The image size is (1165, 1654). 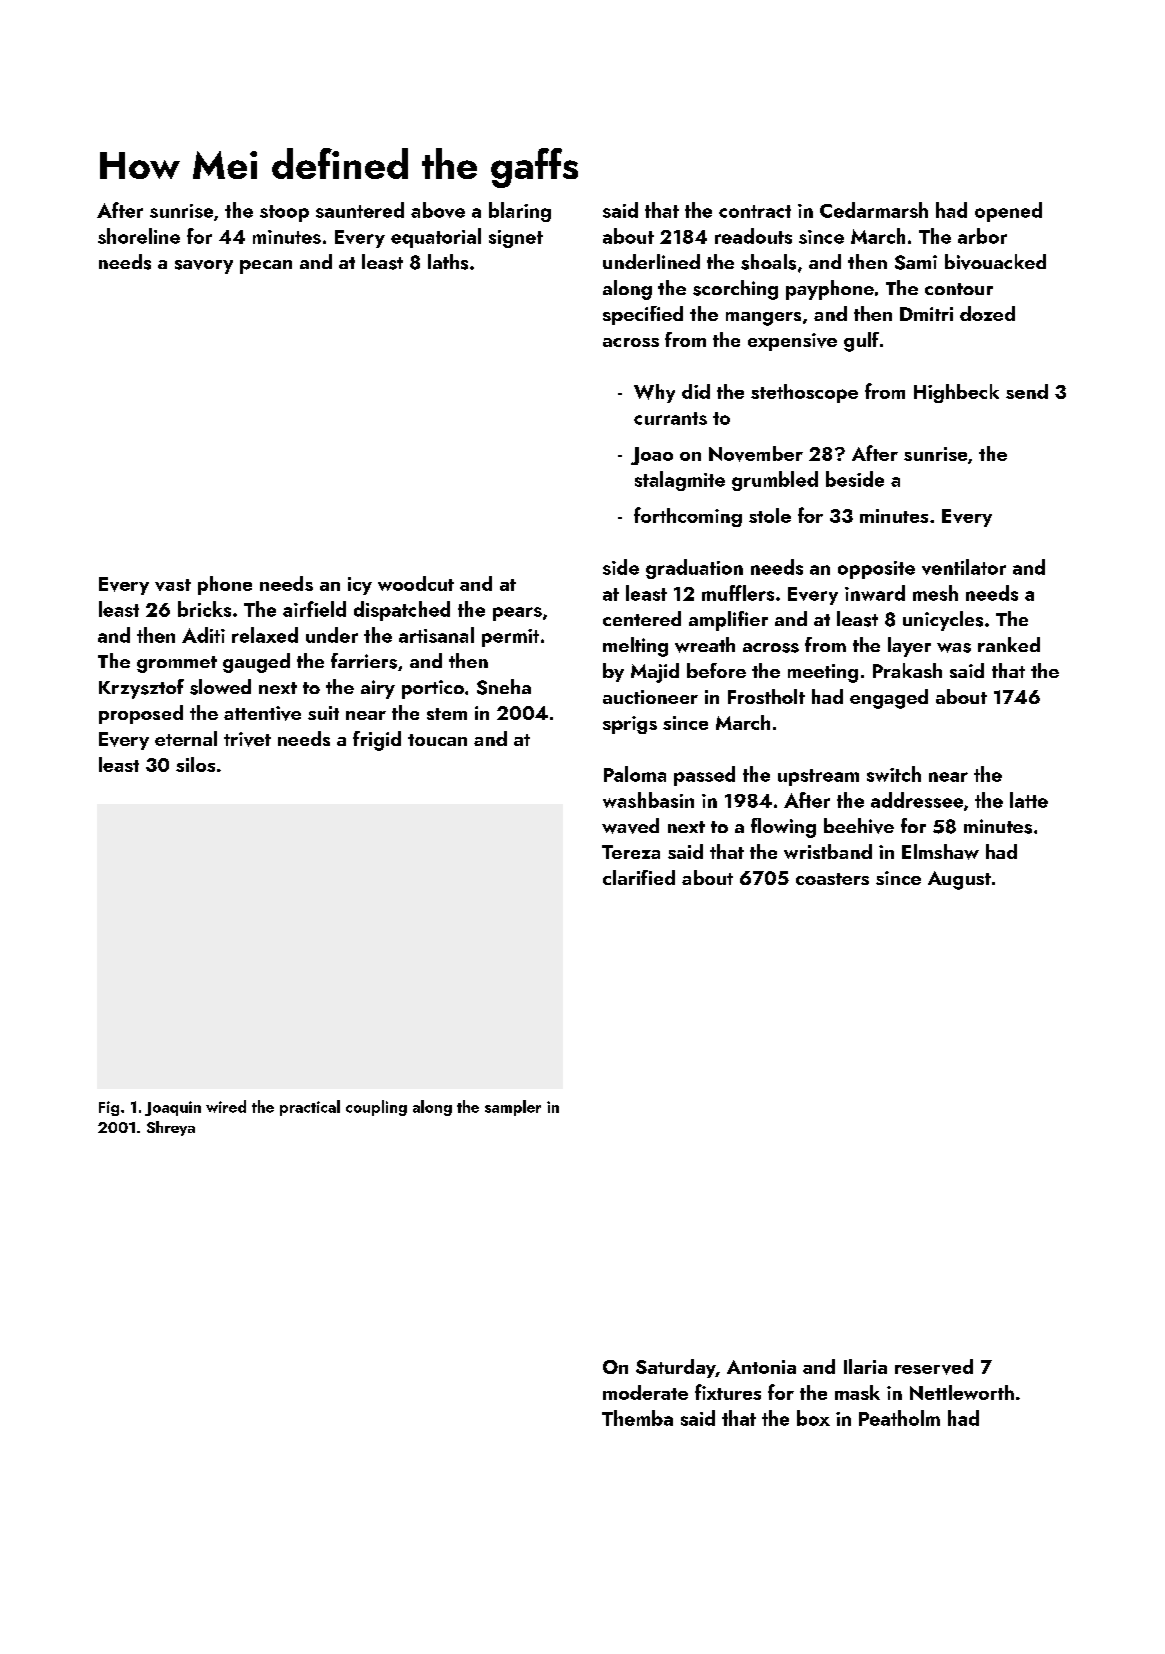 I want to click on forthcoming, so click(x=688, y=517).
